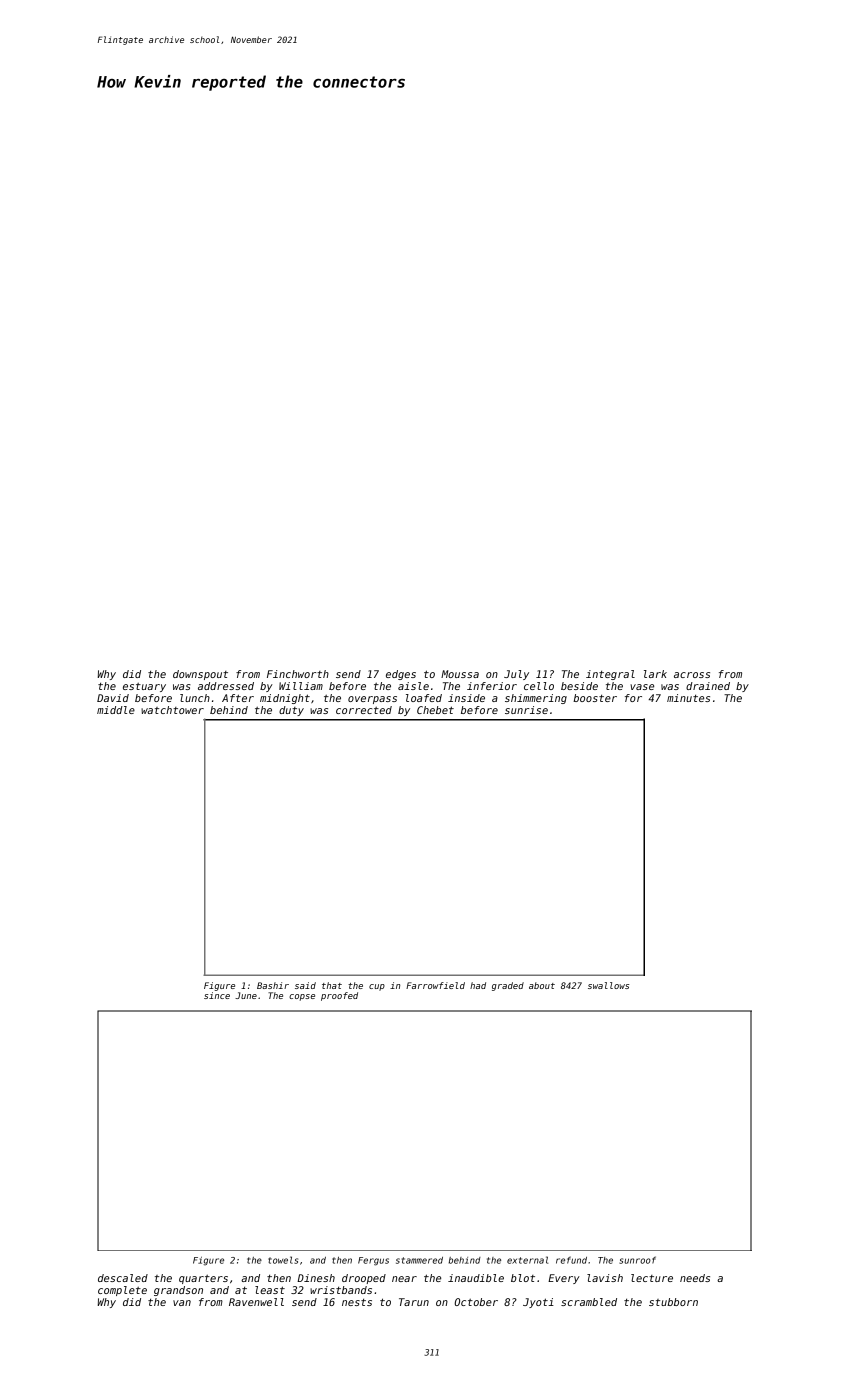 This screenshot has width=849, height=1400. I want to click on addressed, so click(226, 686).
